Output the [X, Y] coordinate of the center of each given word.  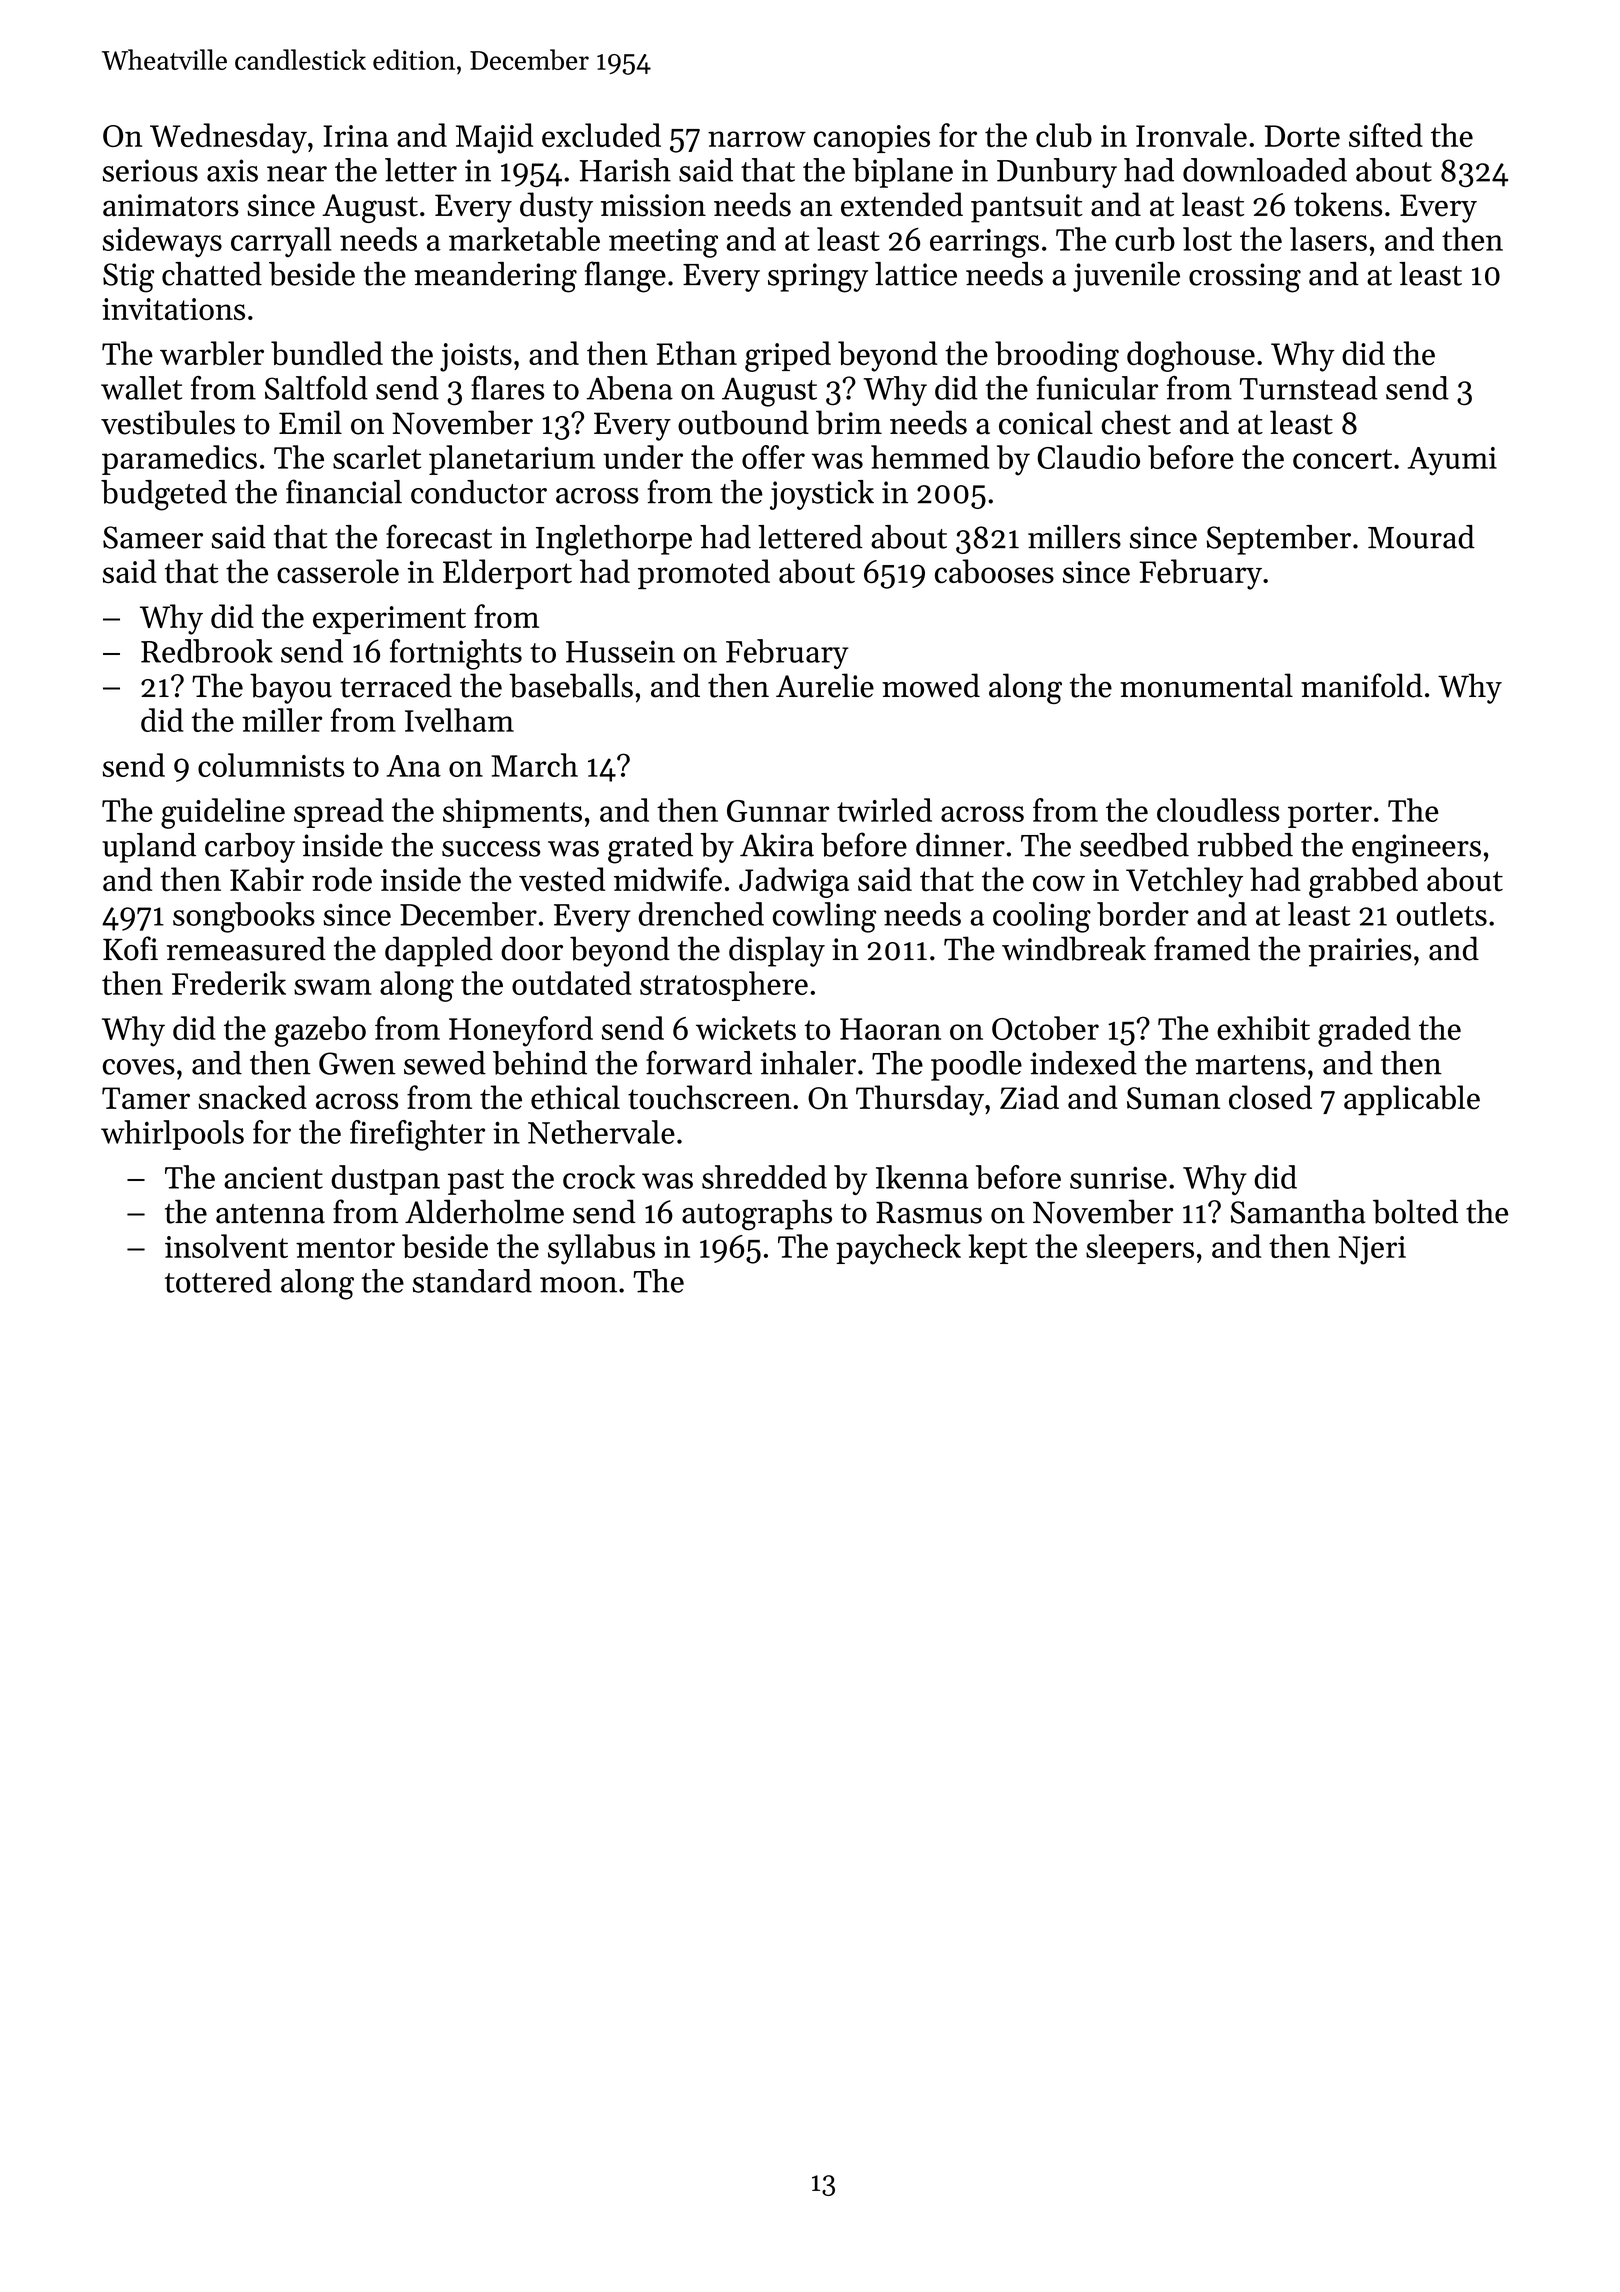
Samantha [1298, 1211]
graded [1364, 1031]
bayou [291, 688]
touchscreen [710, 1097]
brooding [1057, 356]
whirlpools [172, 1135]
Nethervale [601, 1132]
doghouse [1191, 356]
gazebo [320, 1031]
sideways [162, 242]
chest [1136, 422]
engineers [1416, 849]
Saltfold [316, 388]
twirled [884, 810]
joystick [822, 495]
